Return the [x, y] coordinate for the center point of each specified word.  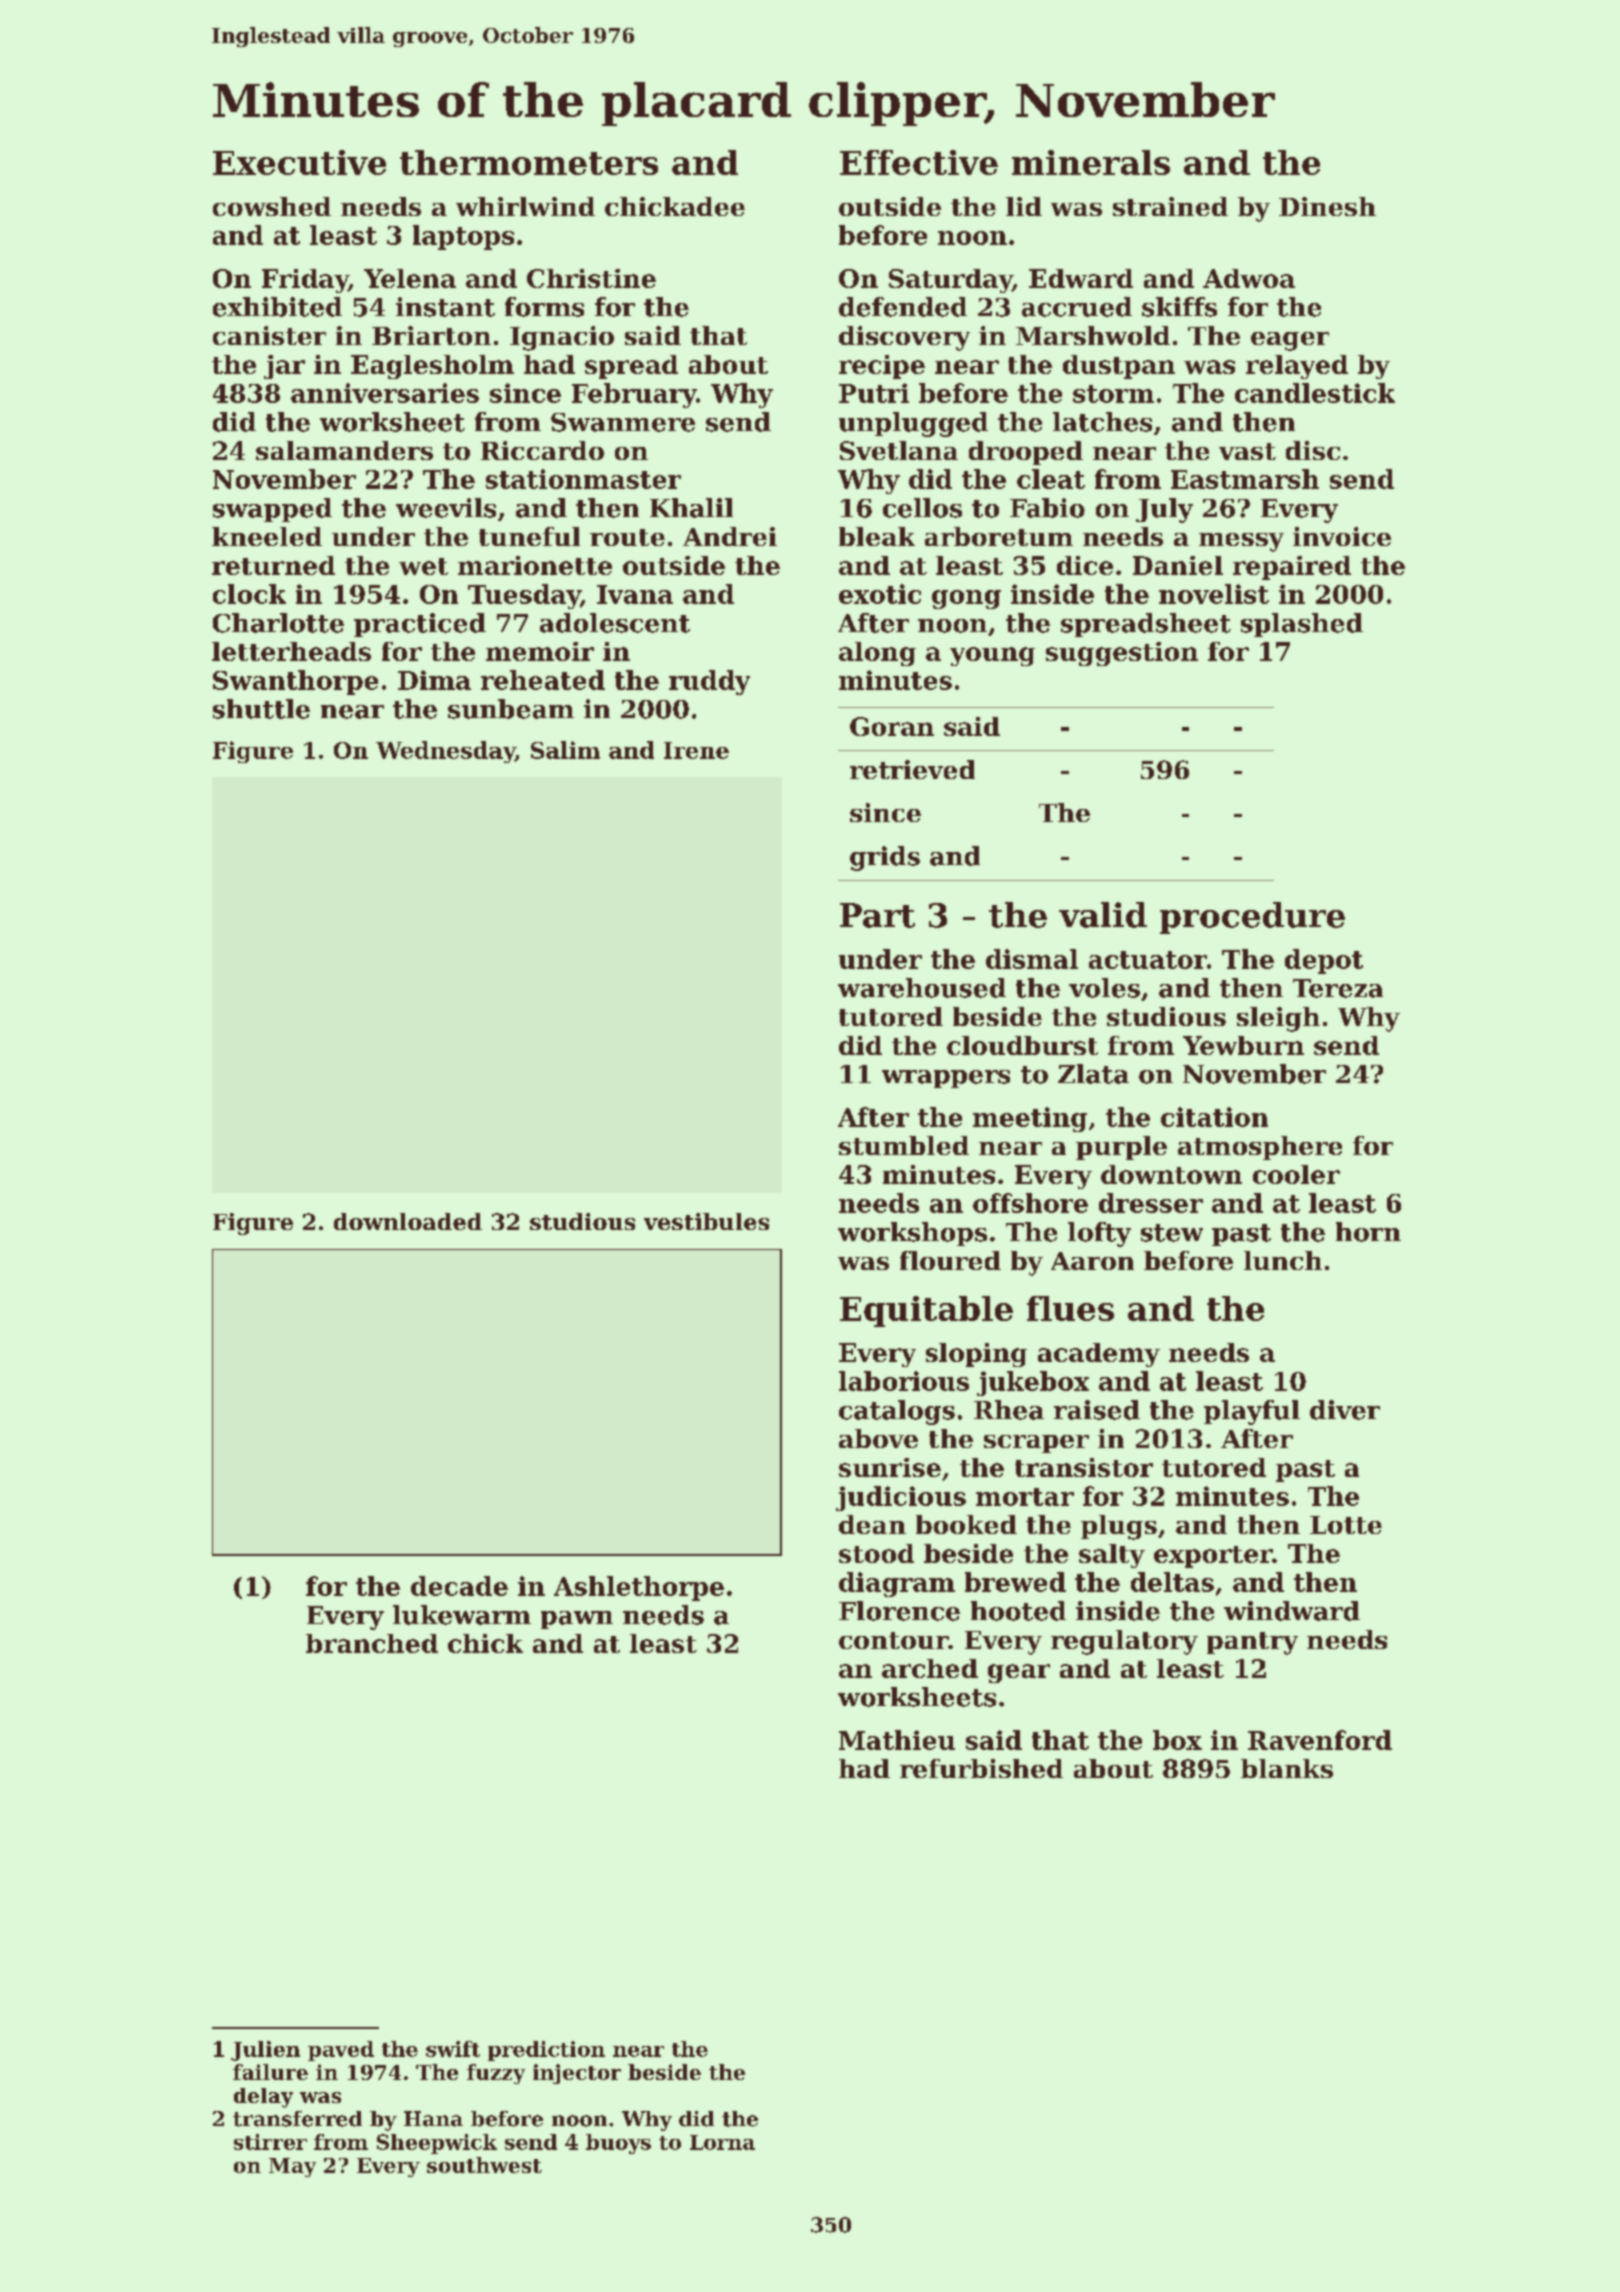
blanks [1287, 1768]
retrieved [912, 769]
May [292, 2167]
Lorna [722, 2142]
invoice [1342, 536]
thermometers [529, 162]
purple [1121, 1148]
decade [459, 1586]
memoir [540, 651]
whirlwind [525, 206]
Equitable [926, 1311]
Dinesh [1327, 206]
